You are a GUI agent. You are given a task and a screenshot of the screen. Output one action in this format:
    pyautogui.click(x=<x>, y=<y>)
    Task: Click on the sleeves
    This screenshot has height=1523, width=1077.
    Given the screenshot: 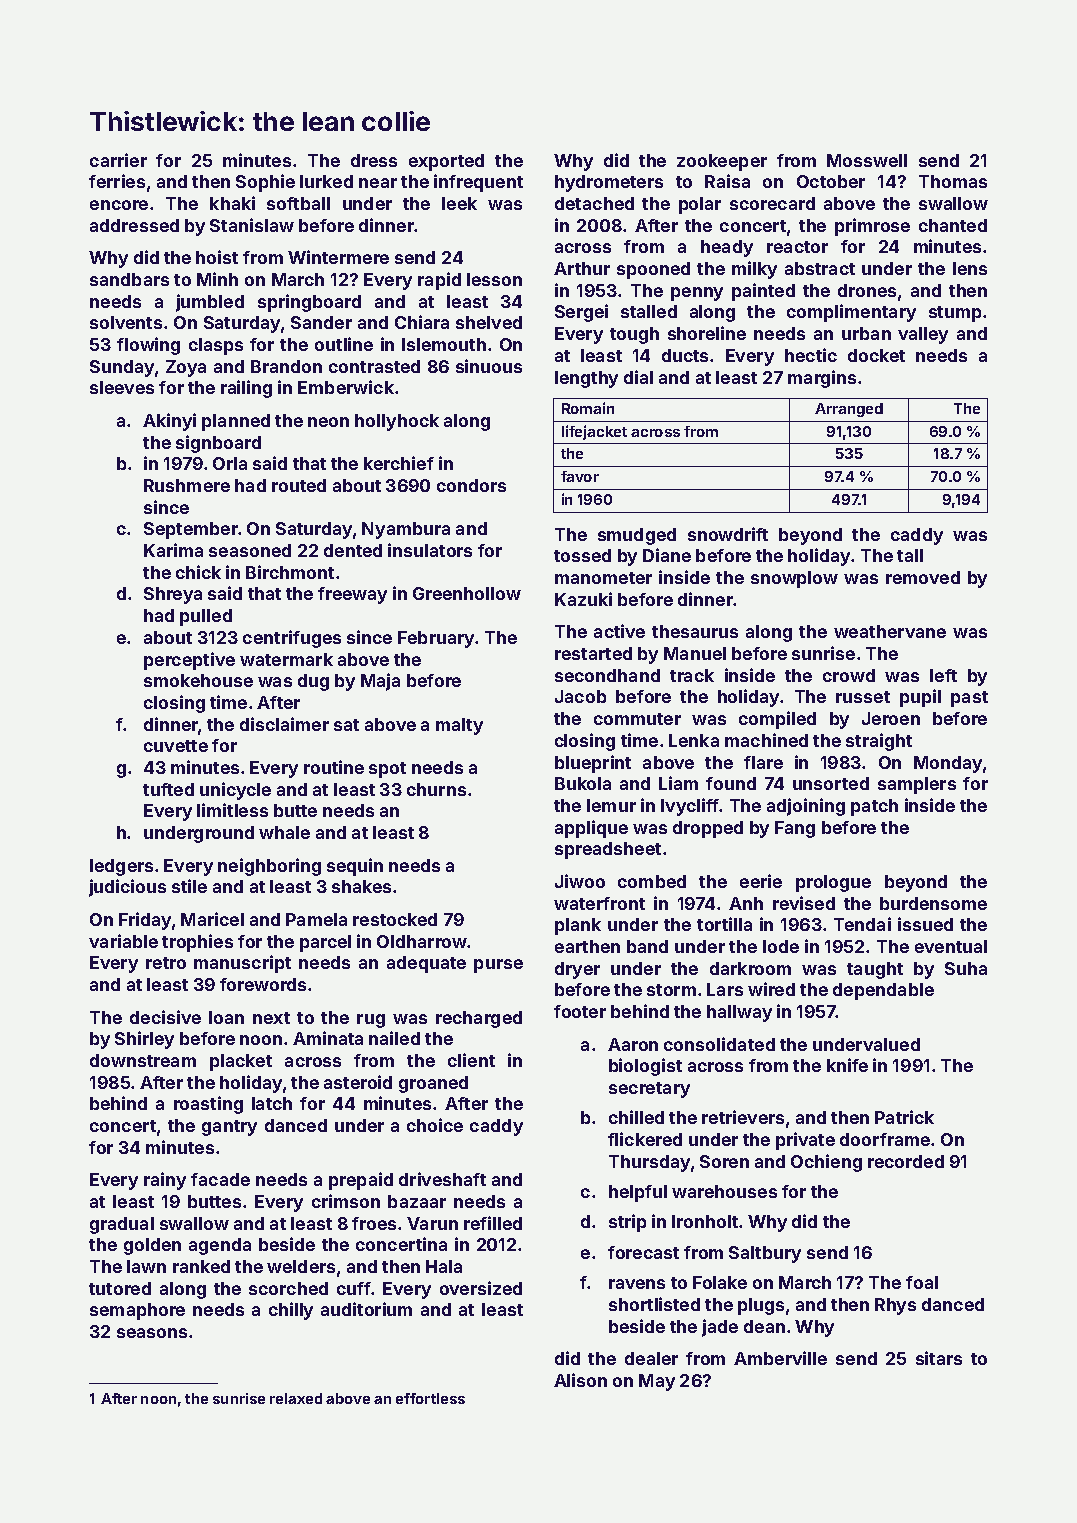 What is the action you would take?
    pyautogui.click(x=122, y=387)
